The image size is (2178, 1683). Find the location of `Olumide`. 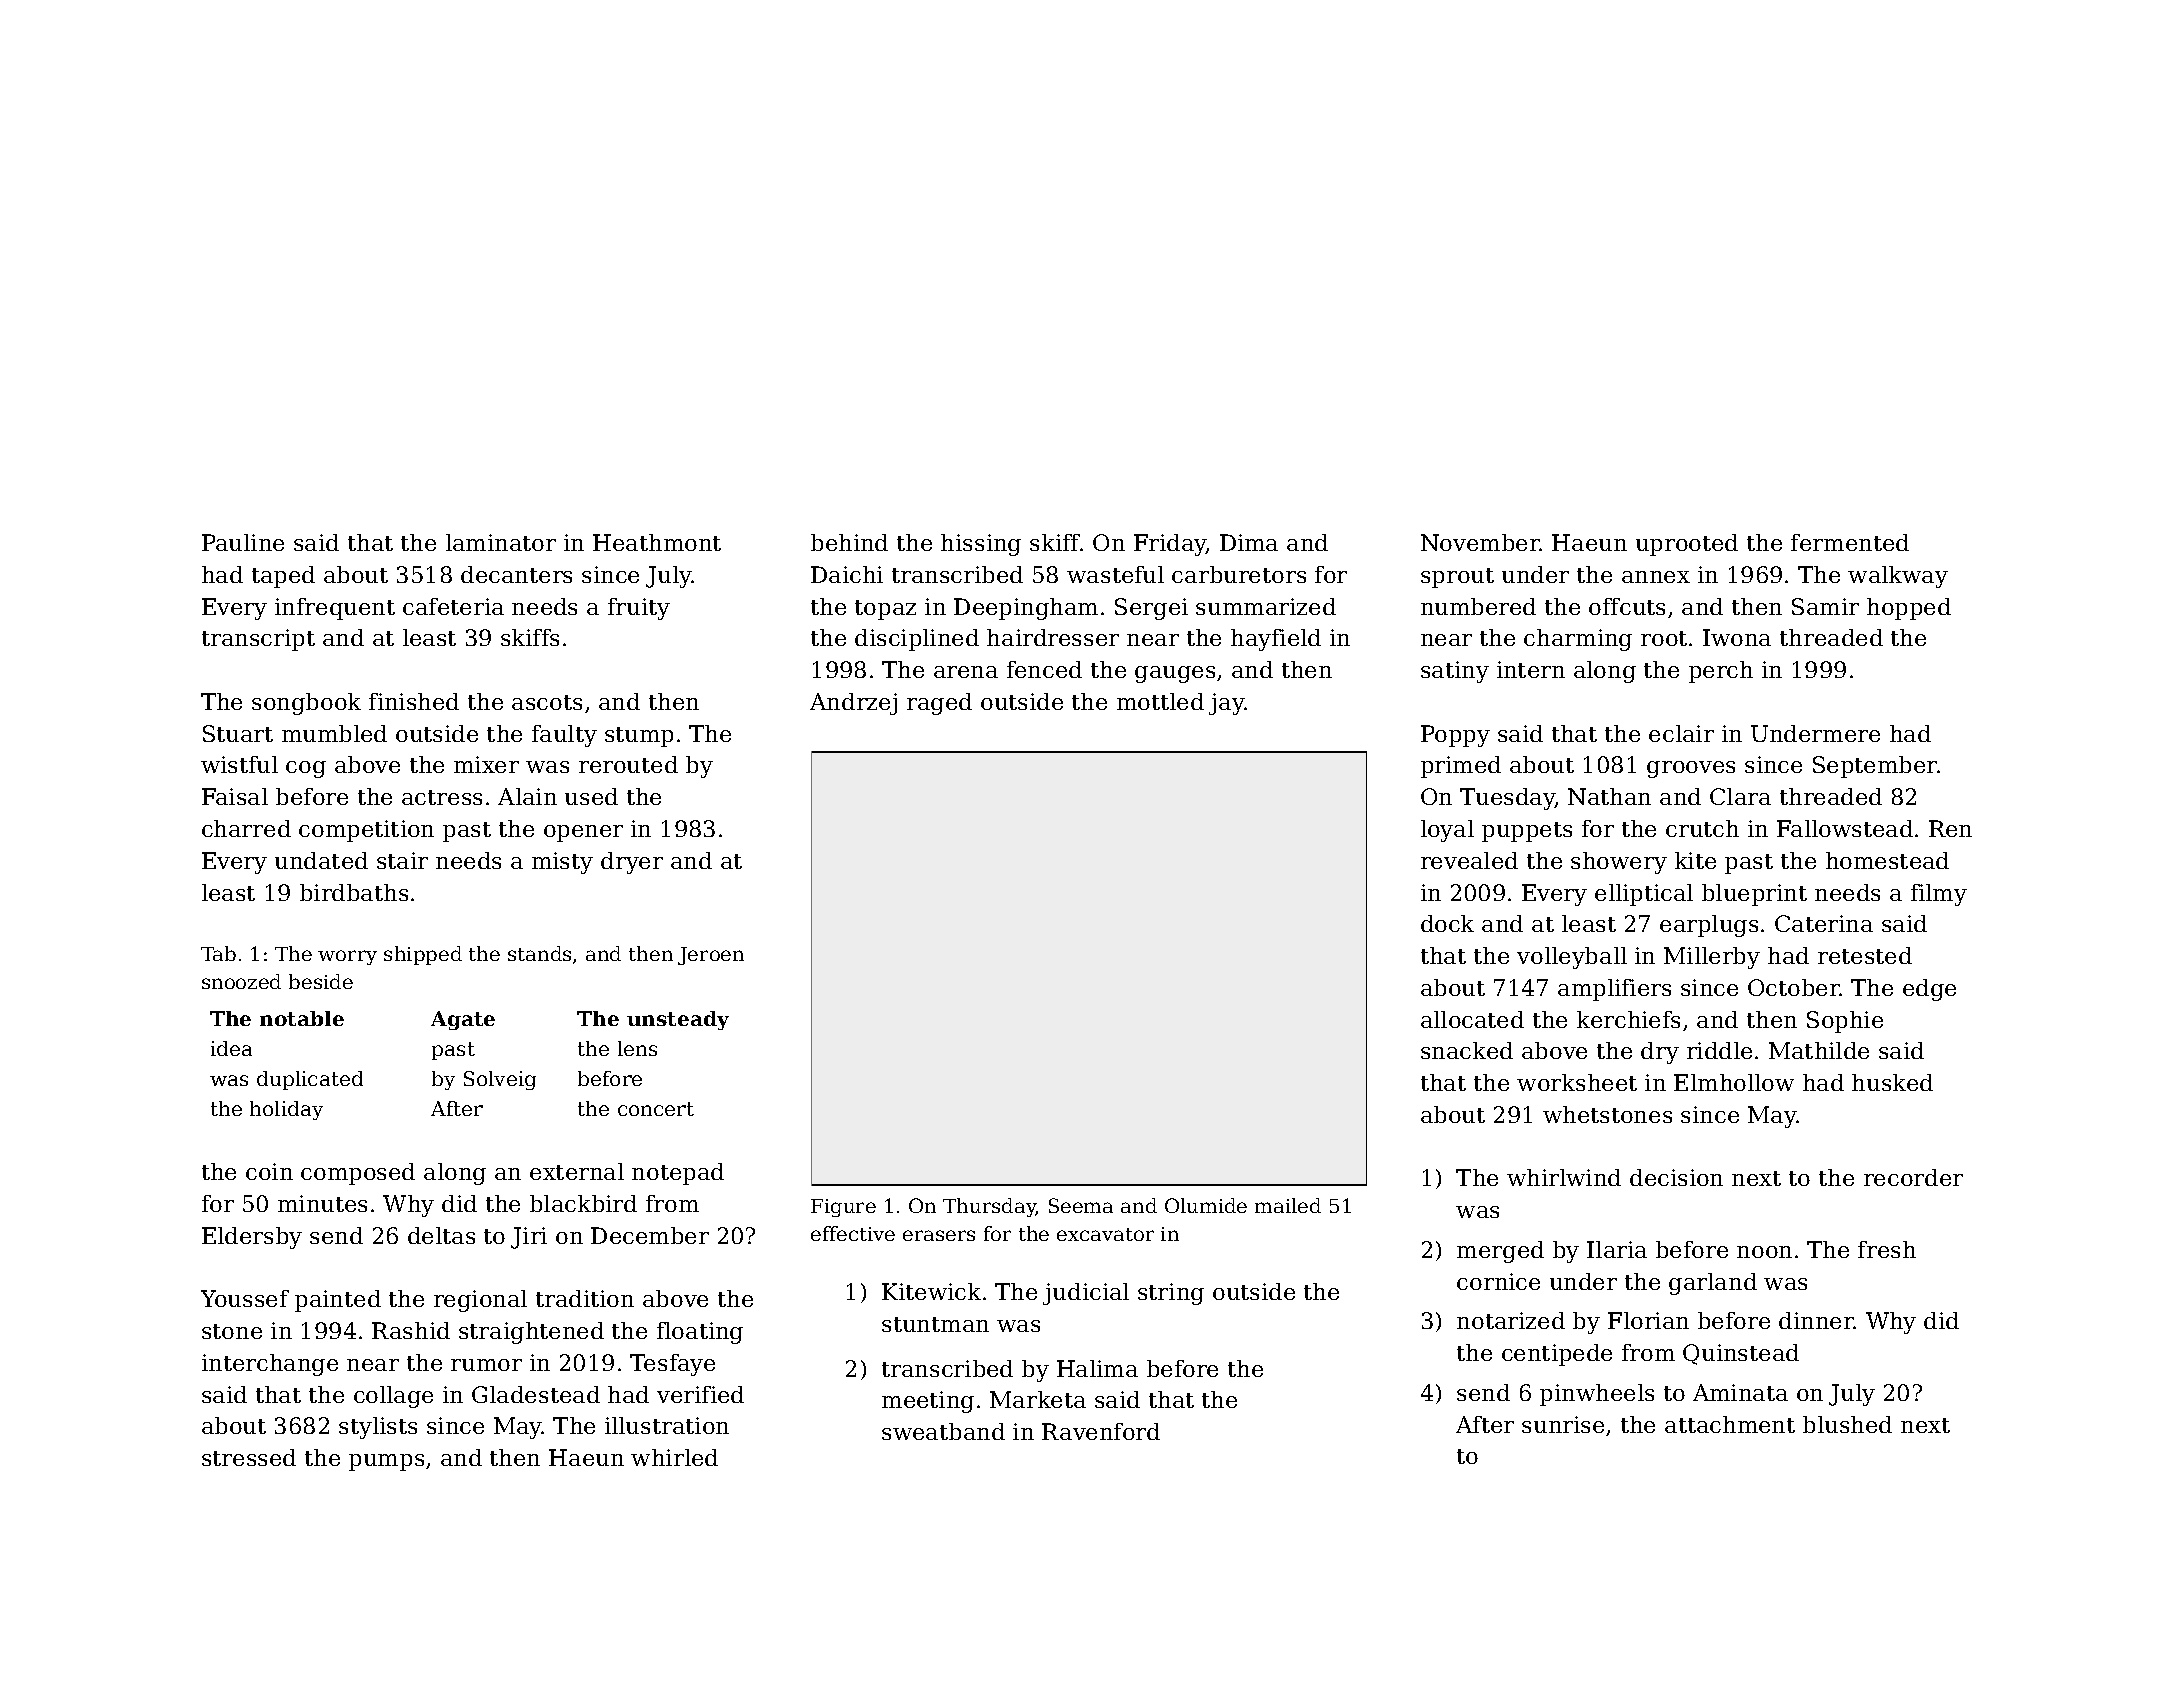

Olumide is located at coordinates (1206, 1205).
